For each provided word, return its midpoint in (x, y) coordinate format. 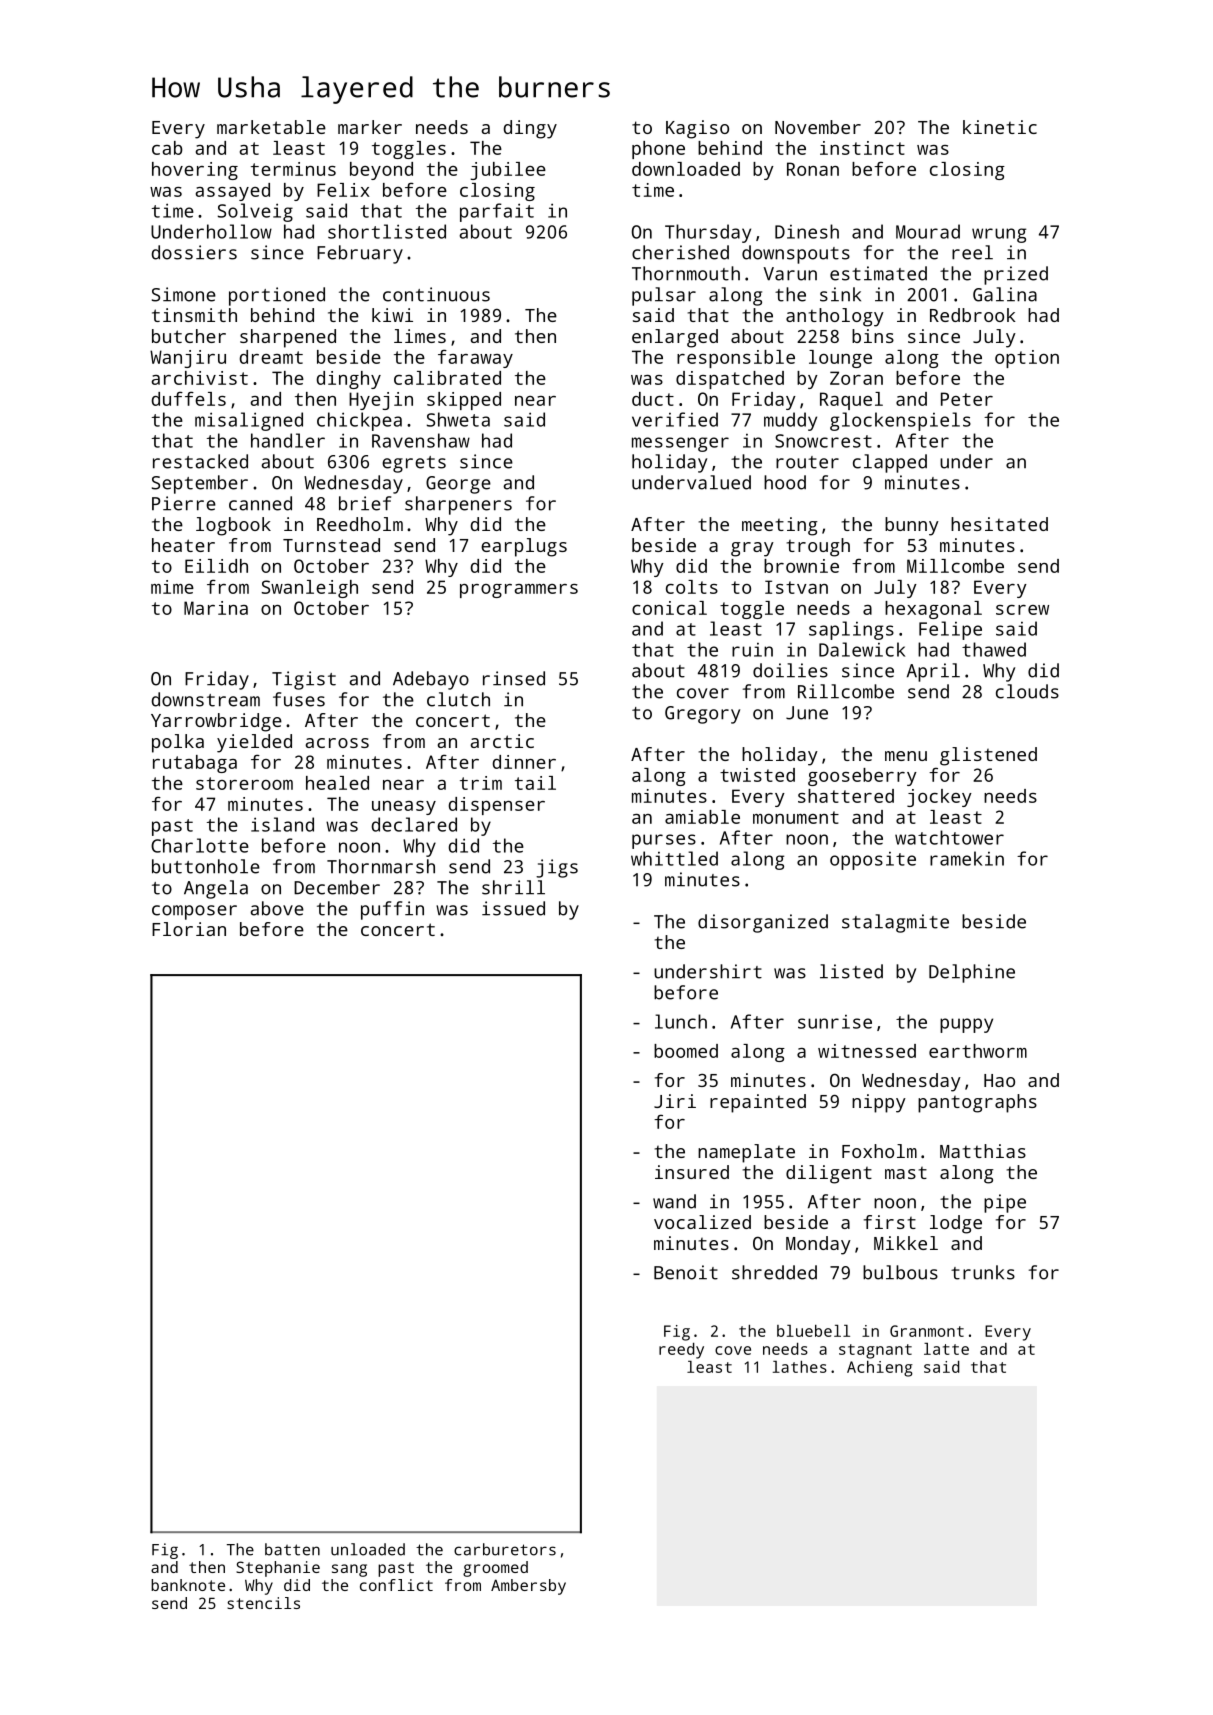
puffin (392, 910)
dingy (530, 129)
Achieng (880, 1369)
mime (172, 587)
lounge (840, 359)
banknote (188, 1585)
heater (183, 545)
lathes (800, 1367)
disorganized (763, 923)
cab (167, 148)
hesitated (999, 524)
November (818, 127)
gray (752, 549)
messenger (680, 444)
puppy (966, 1025)
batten (292, 1549)
